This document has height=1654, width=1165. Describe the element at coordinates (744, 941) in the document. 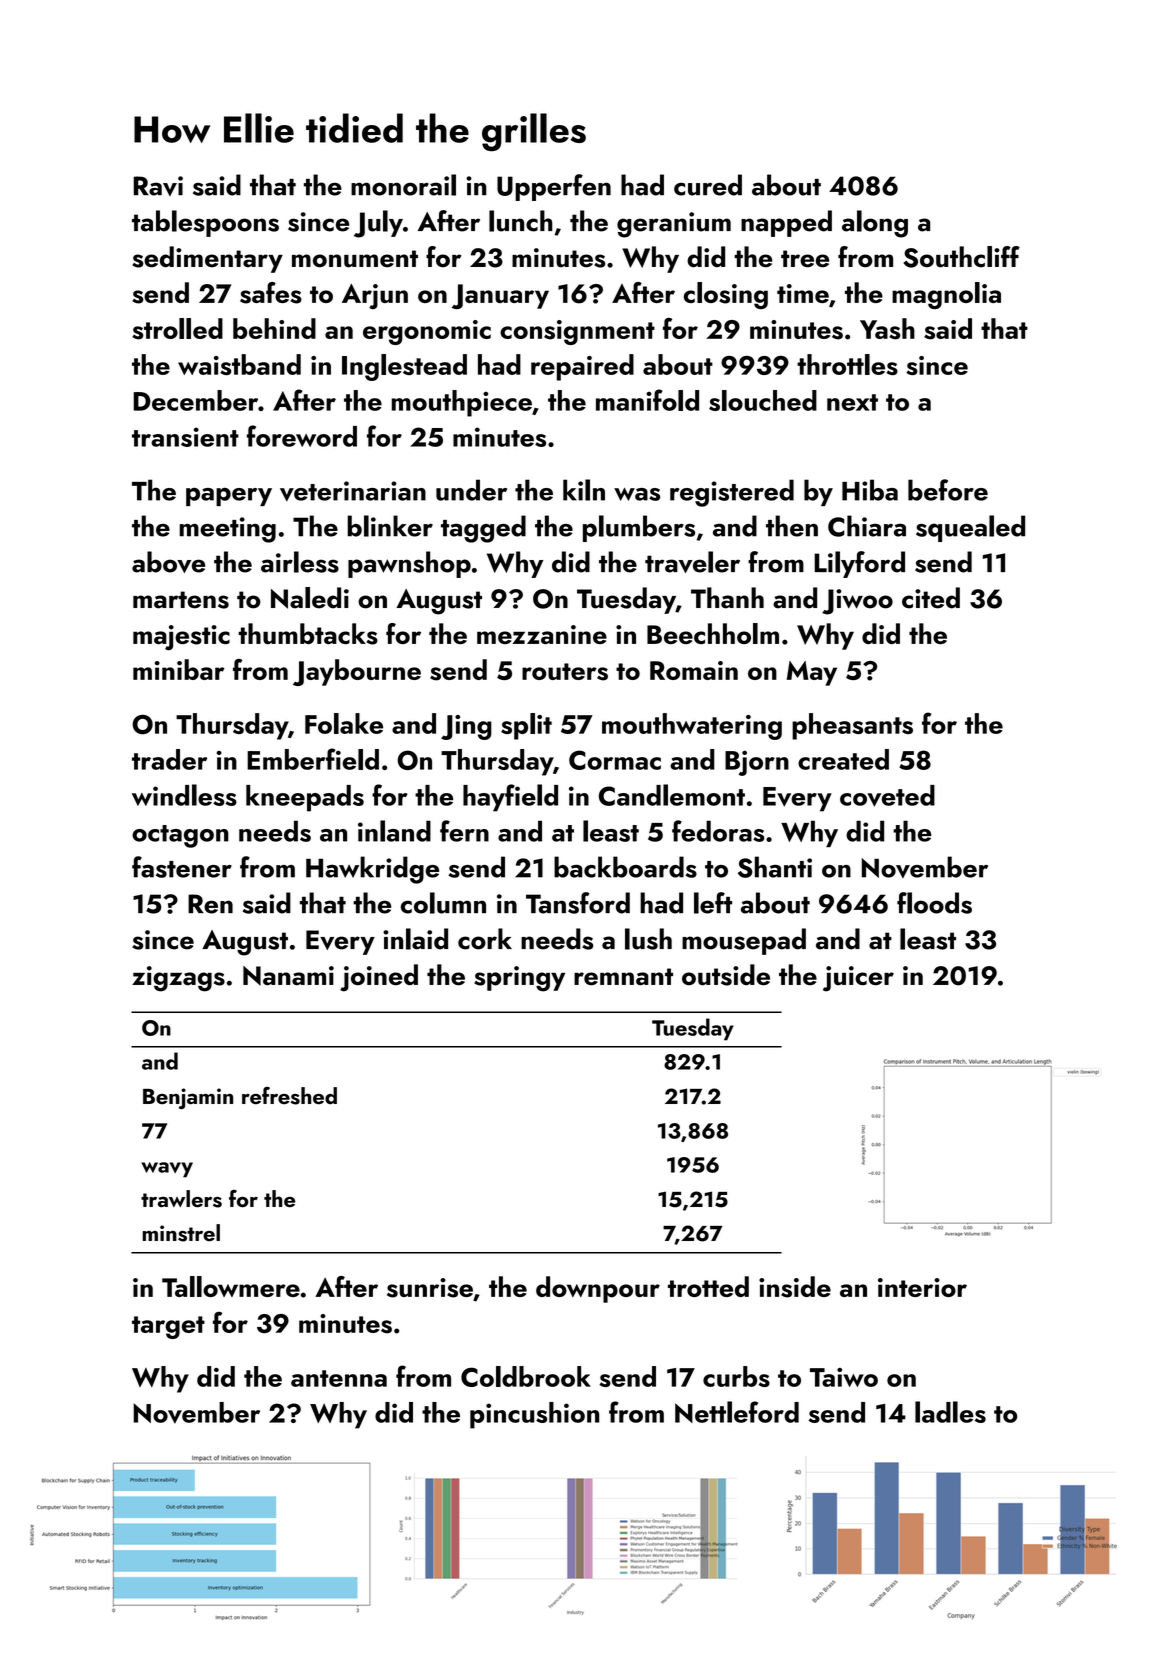

I see `mousepad` at that location.
